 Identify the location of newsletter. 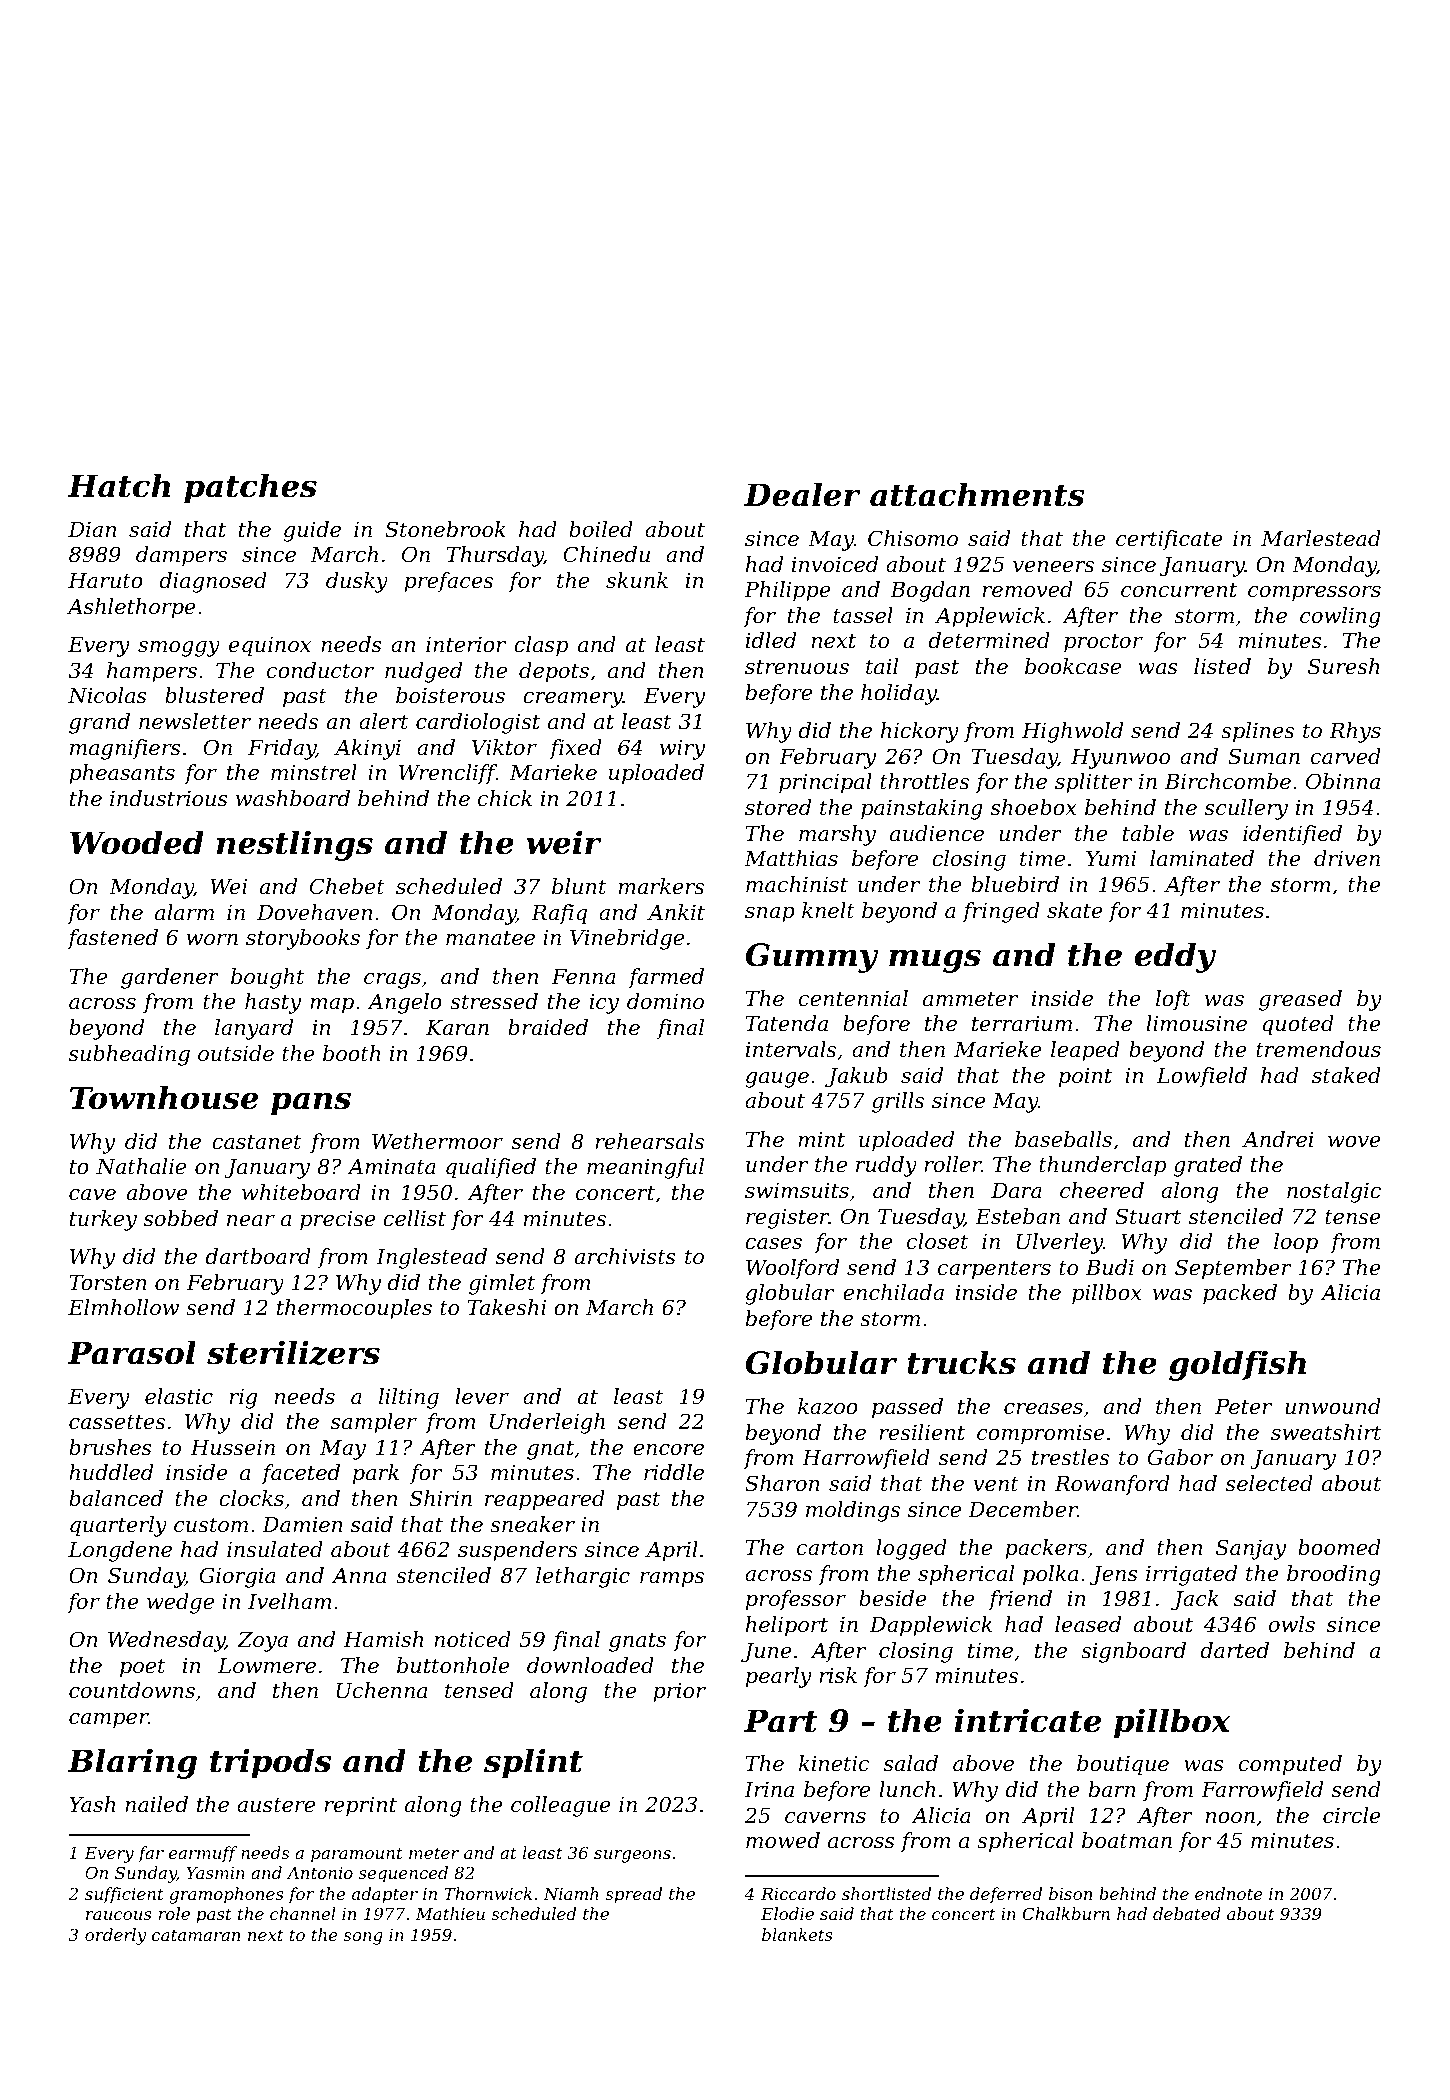
(195, 721).
